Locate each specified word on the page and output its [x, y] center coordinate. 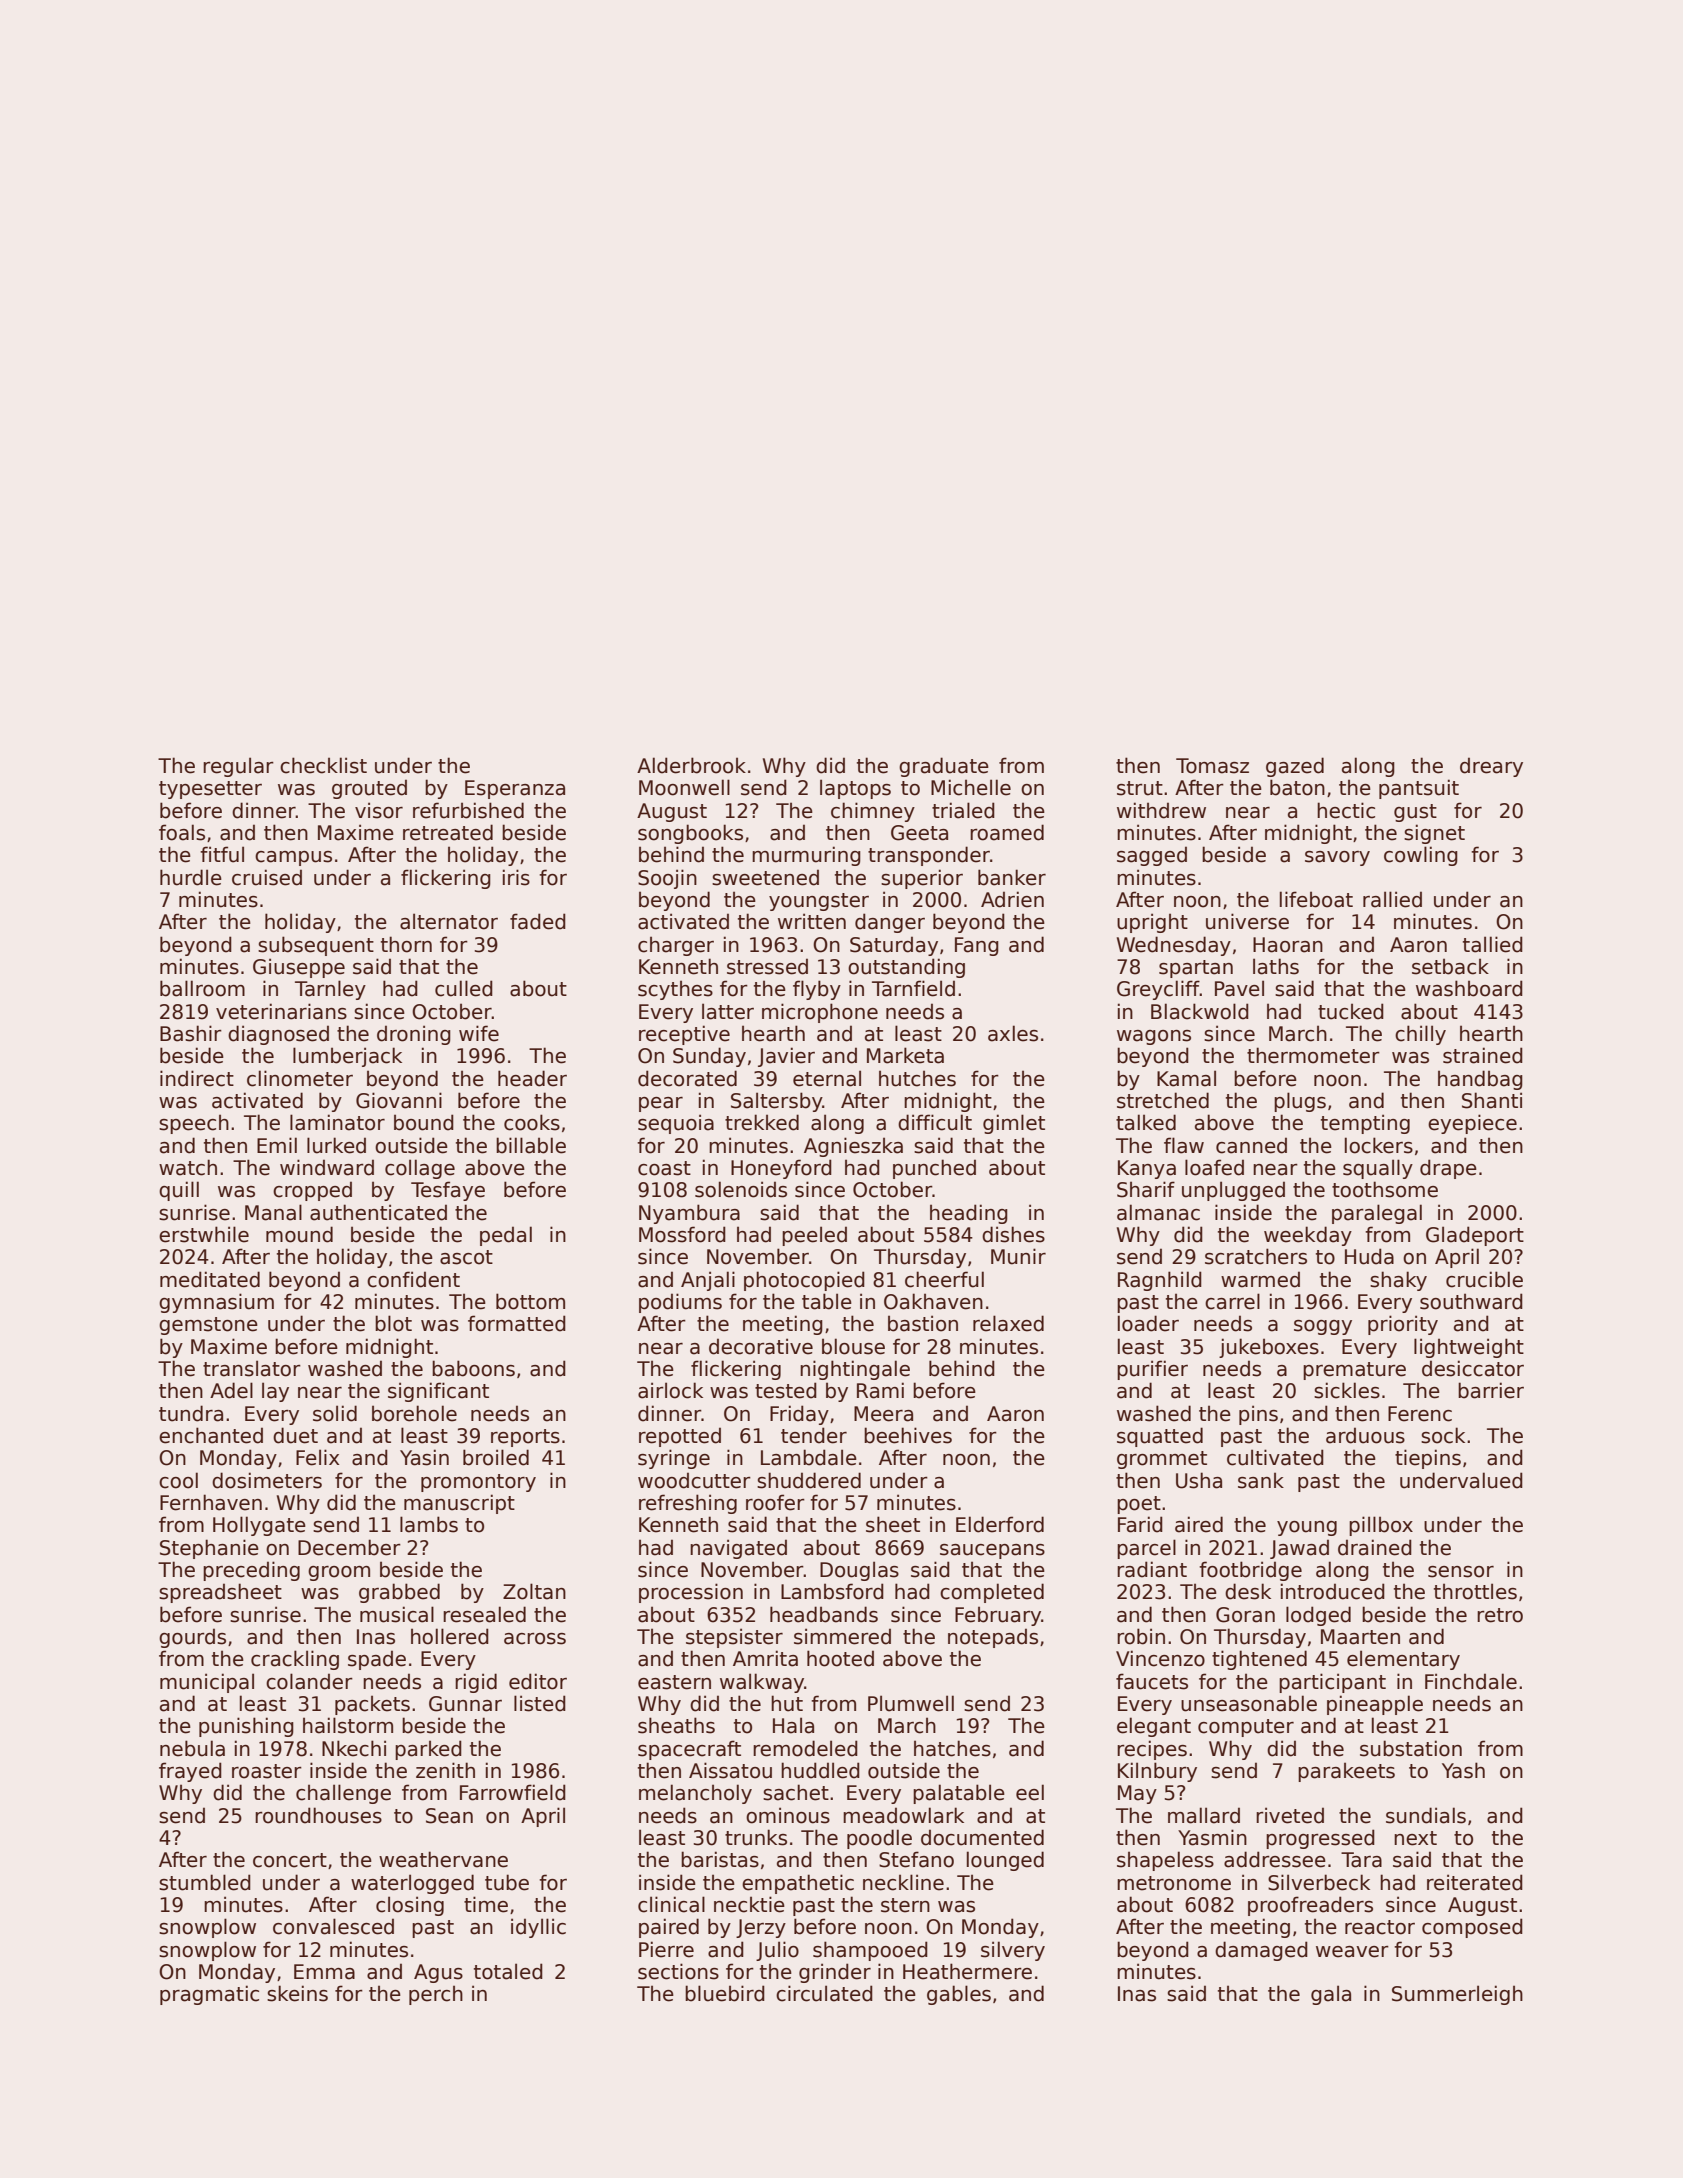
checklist [323, 765]
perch [436, 1995]
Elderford [1000, 1524]
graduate [944, 767]
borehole [414, 1413]
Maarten [1360, 1637]
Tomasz [1212, 766]
